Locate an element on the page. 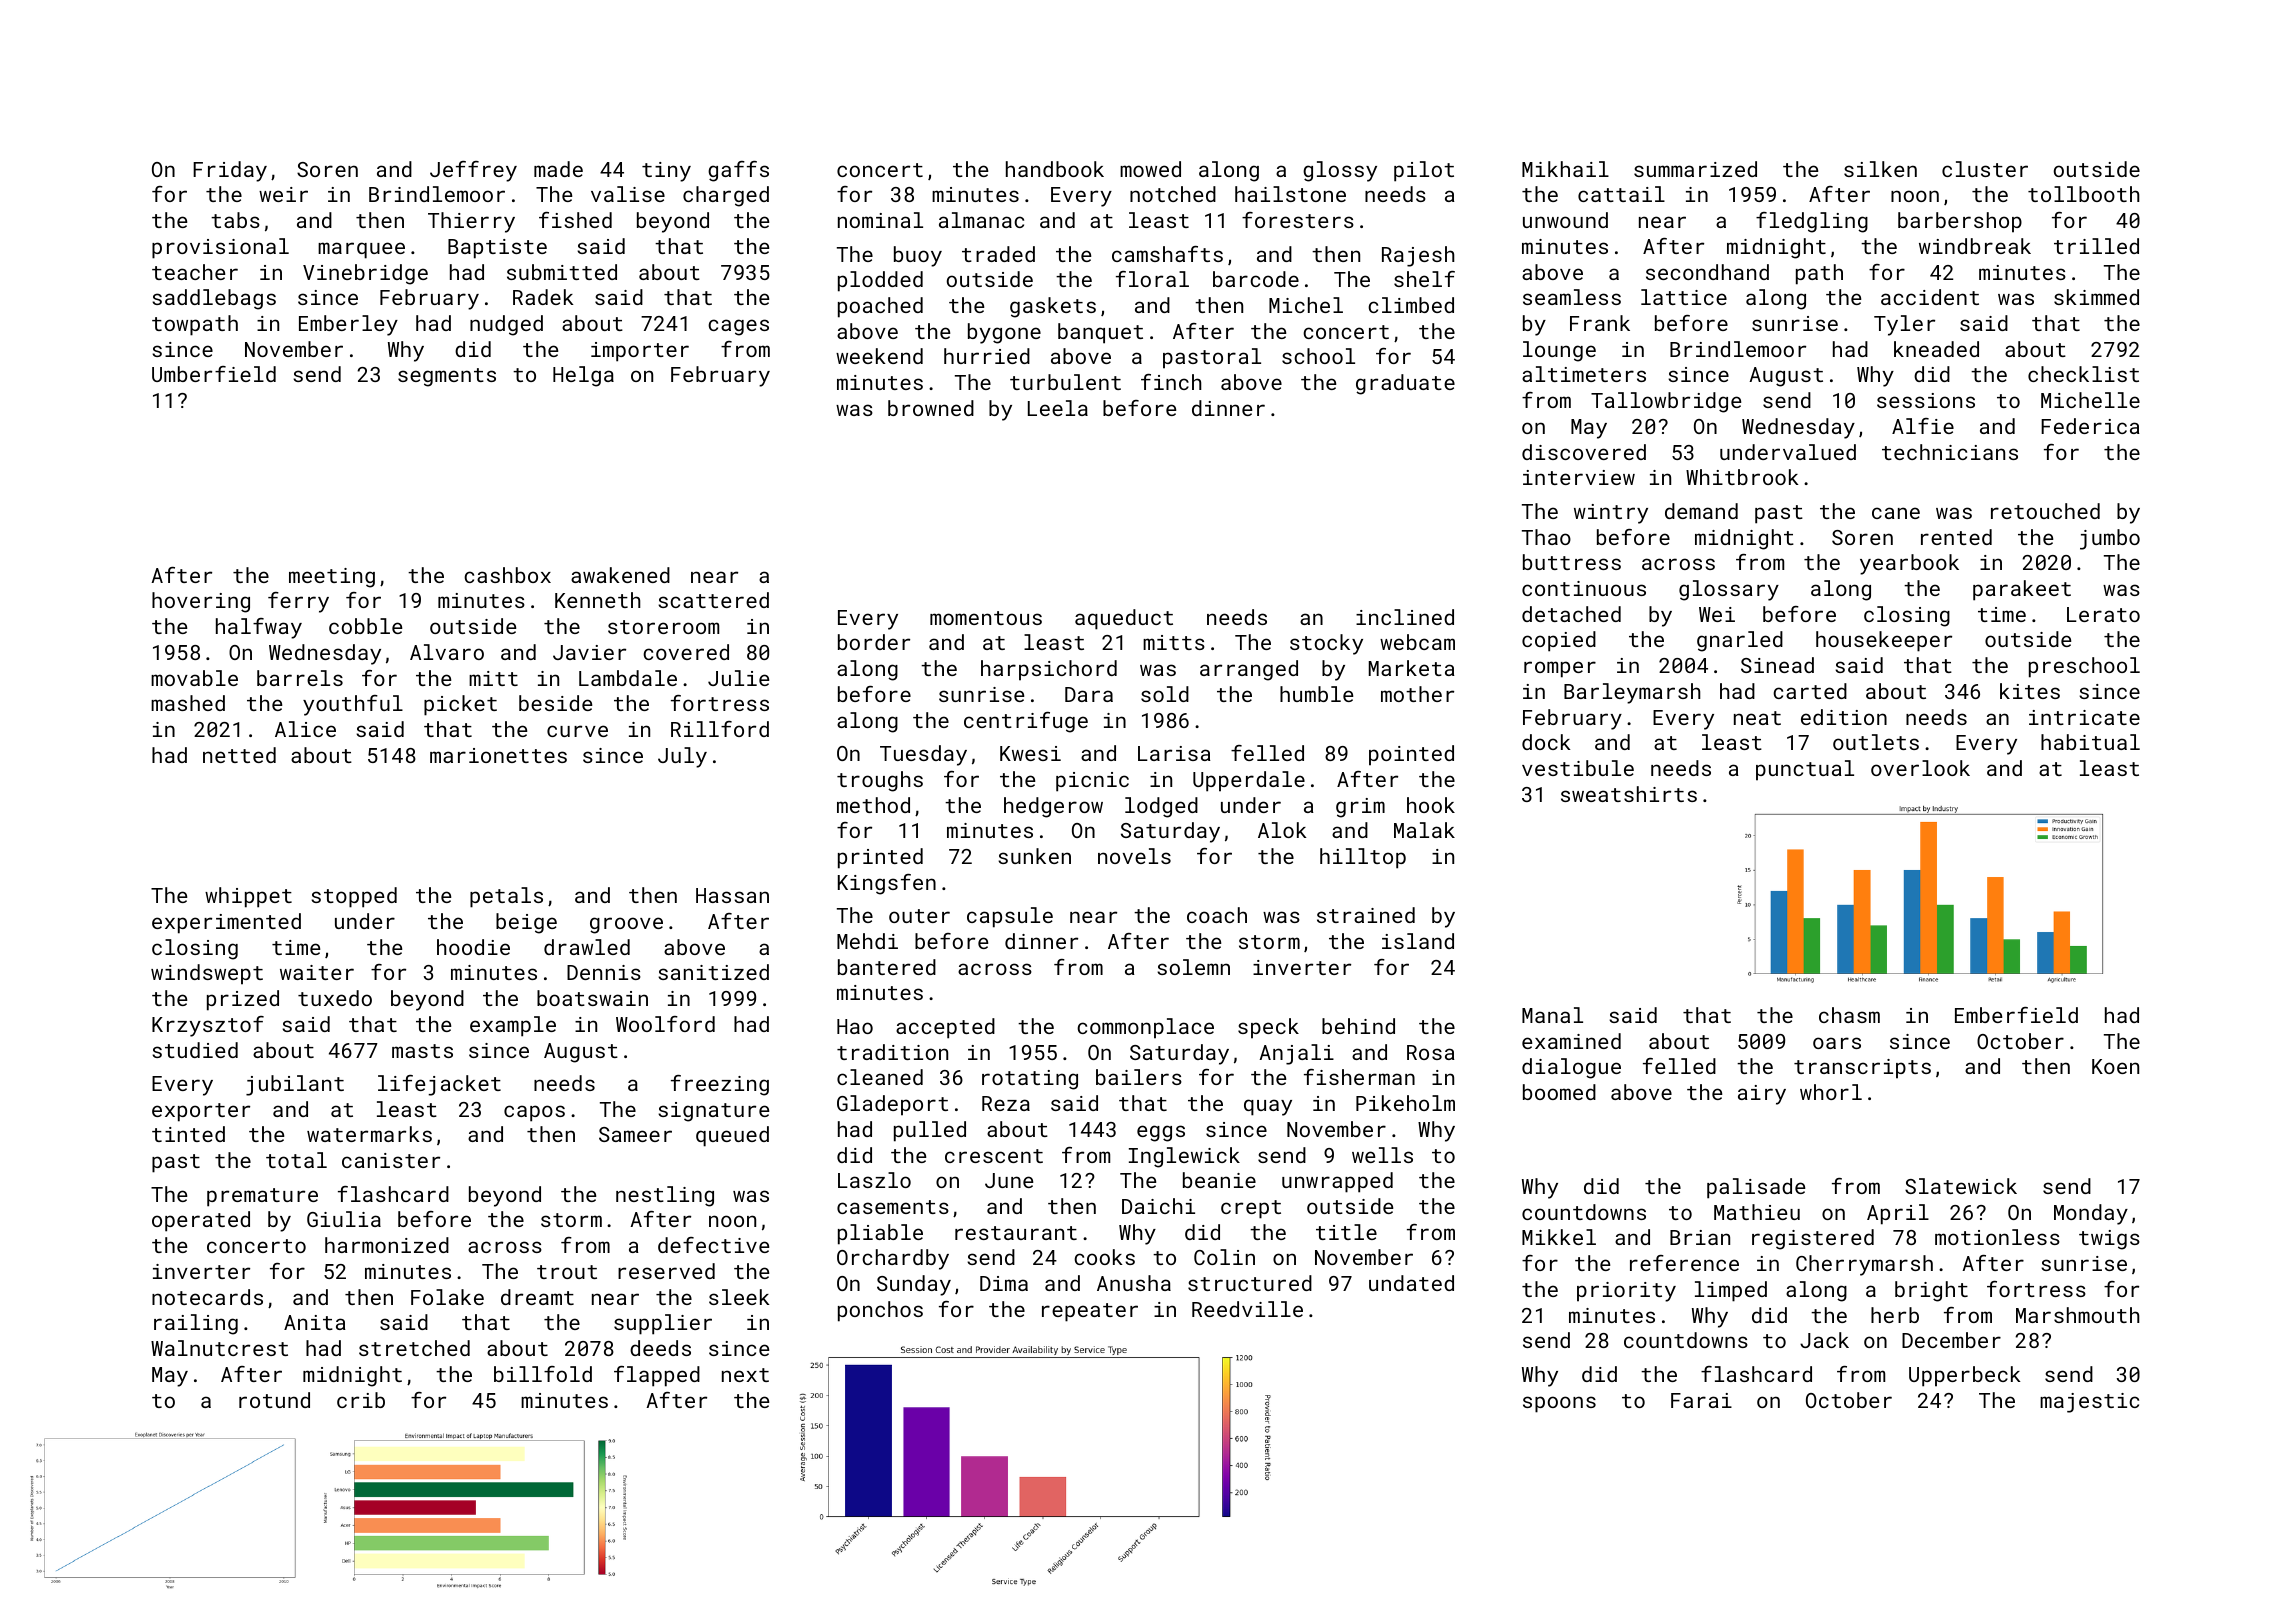  harmonized is located at coordinates (387, 1245).
